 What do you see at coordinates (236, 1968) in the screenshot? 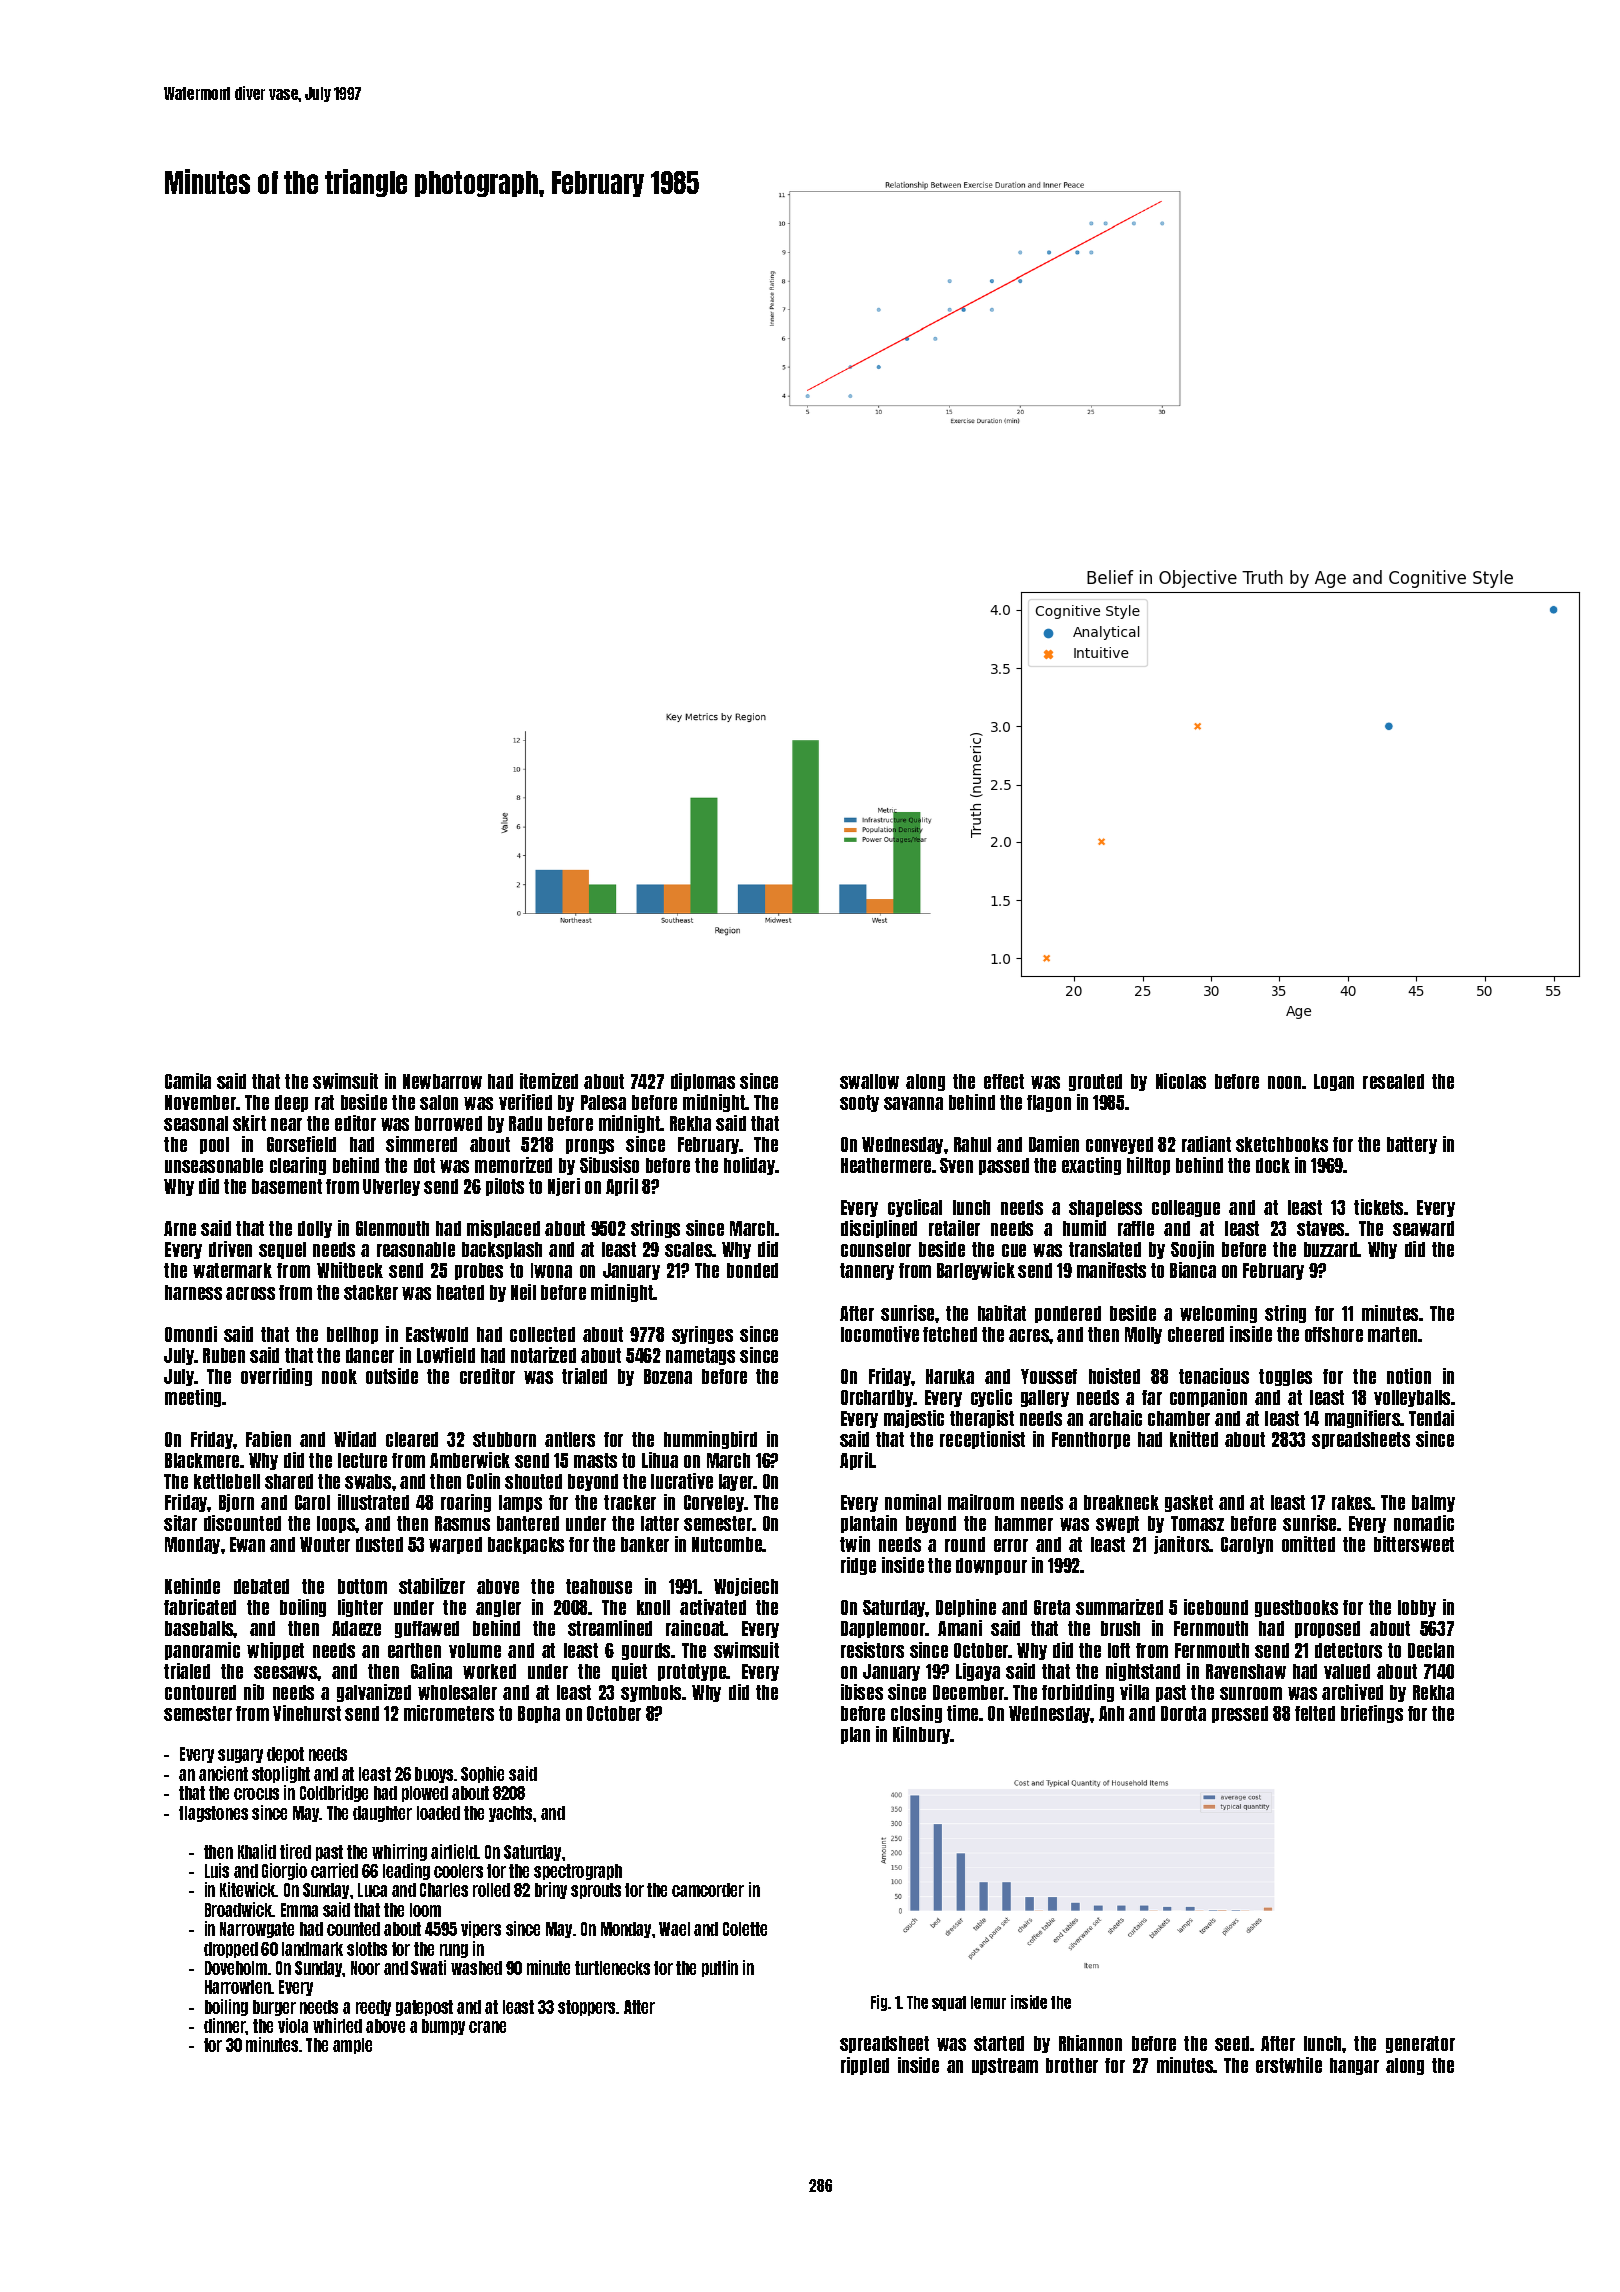
I see `Doveholm` at bounding box center [236, 1968].
